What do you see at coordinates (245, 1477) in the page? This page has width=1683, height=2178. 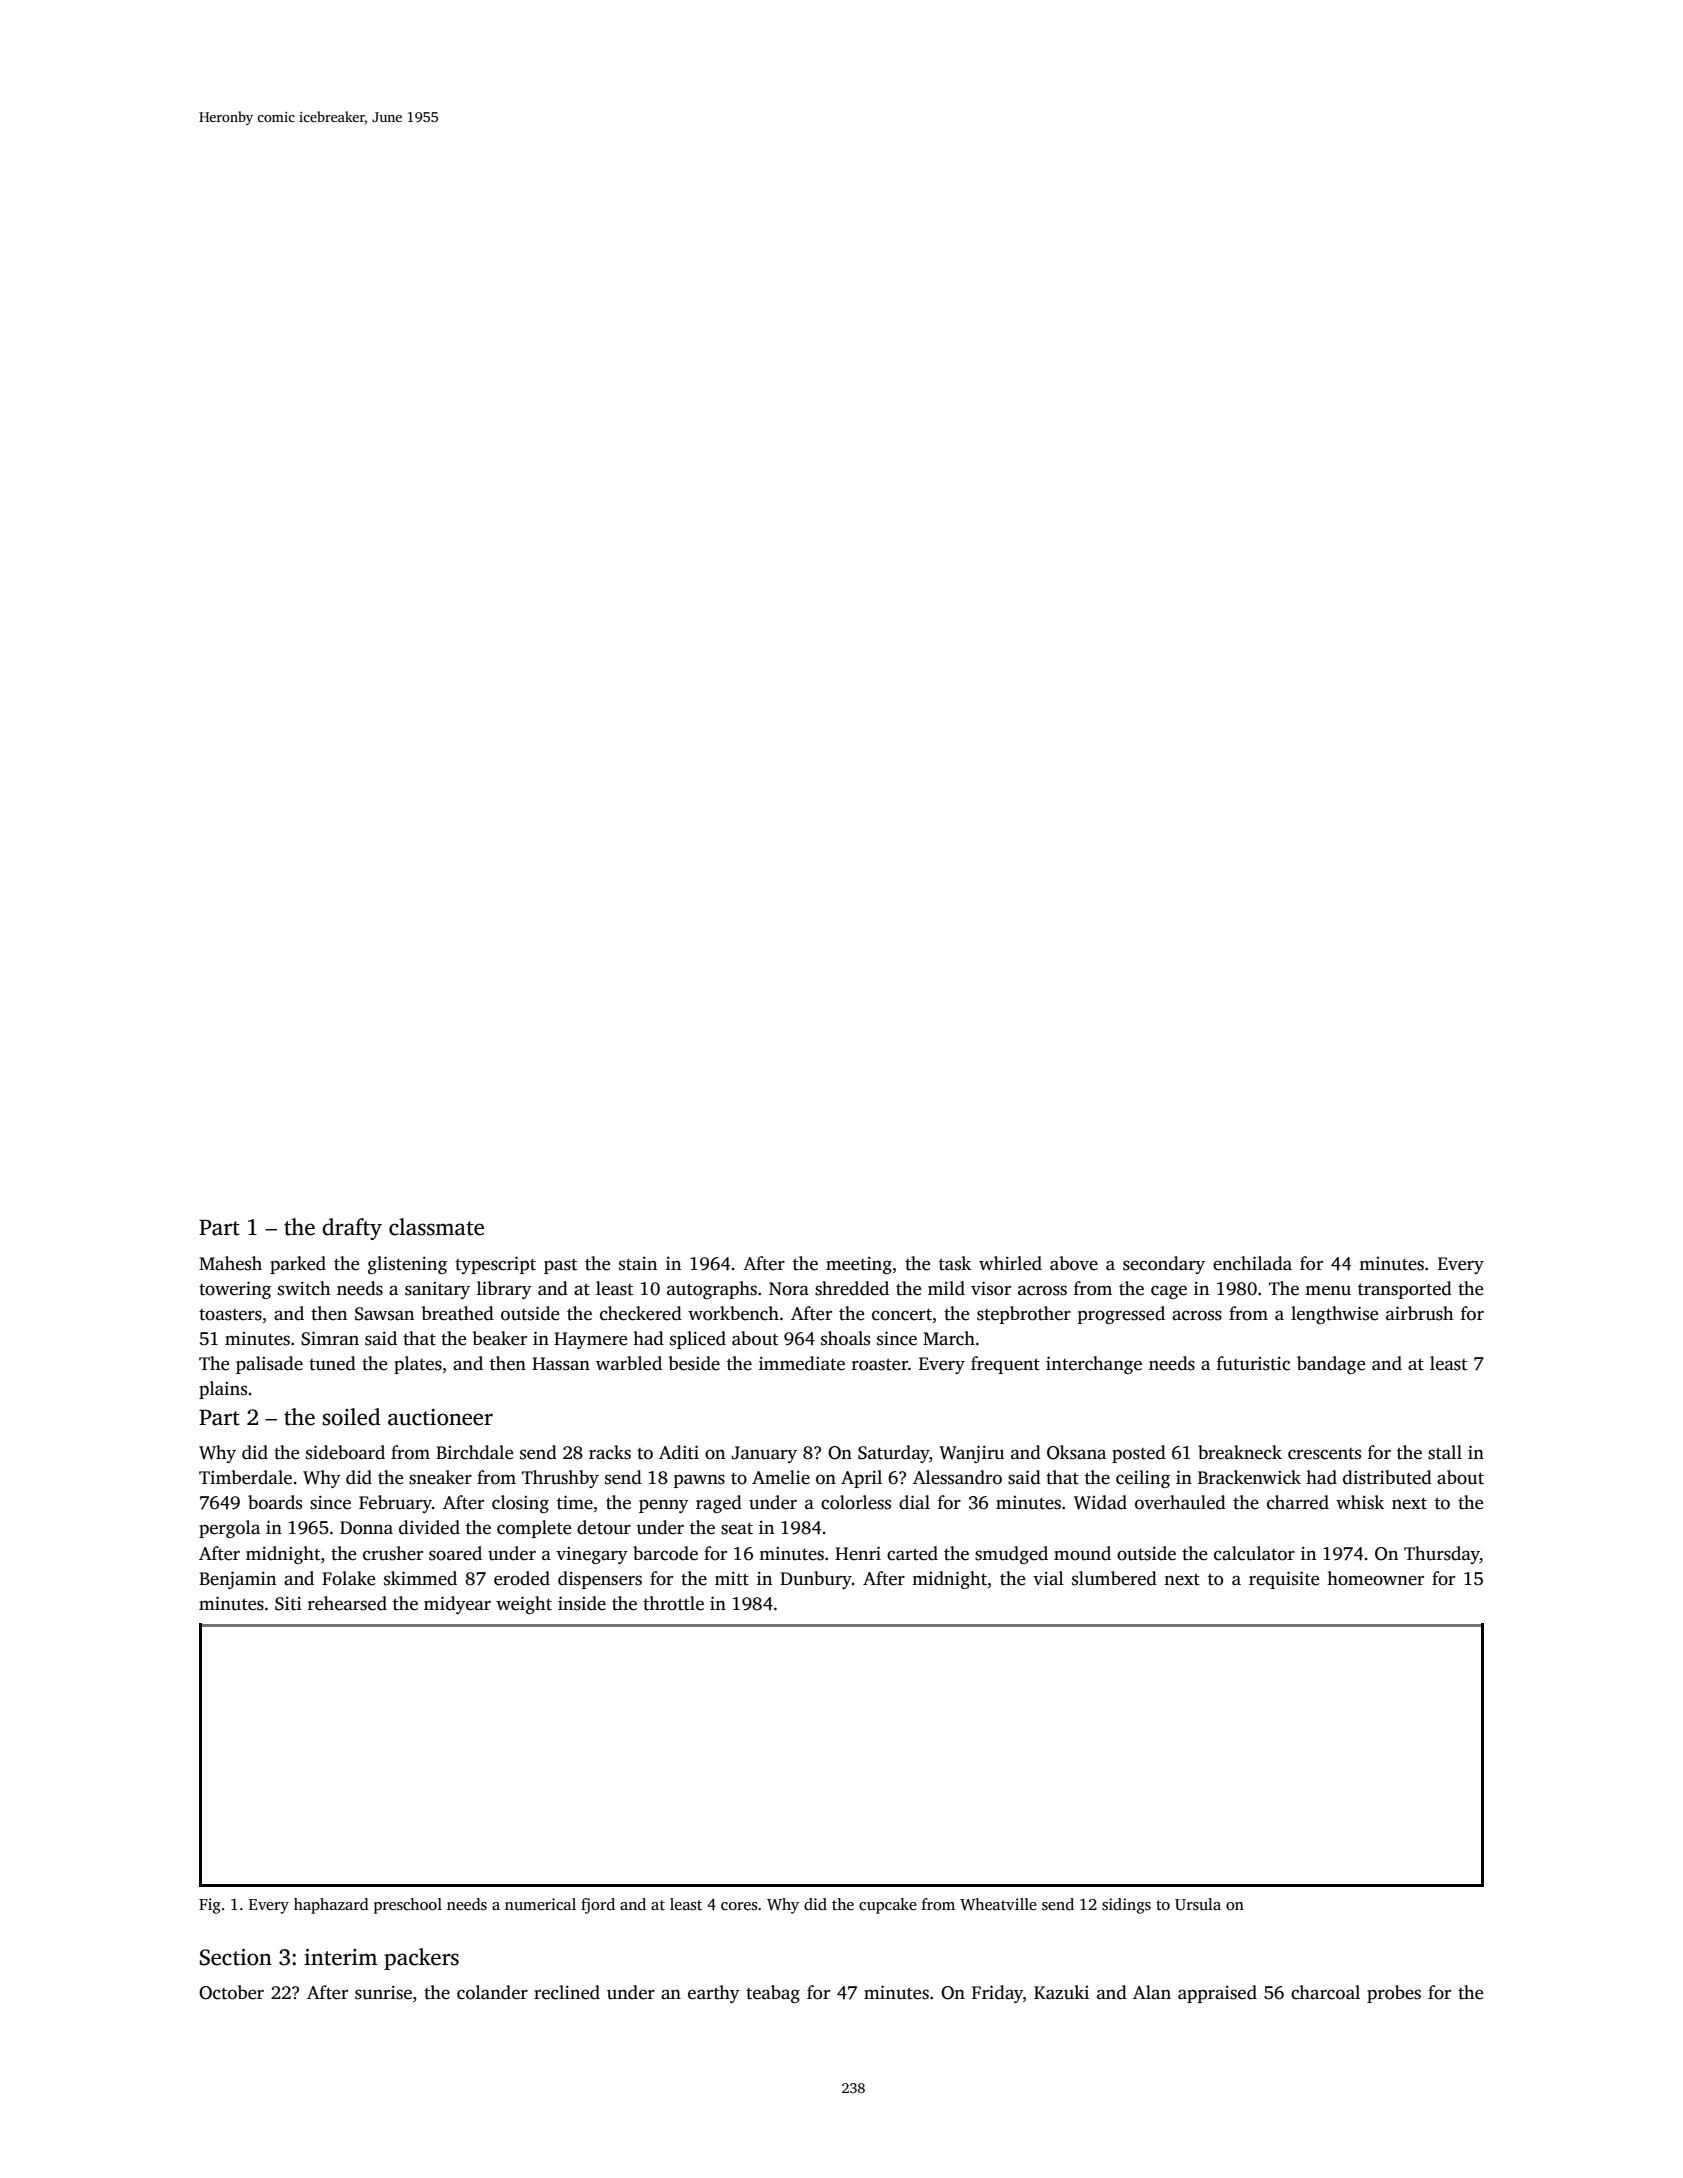 I see `Timberdale` at bounding box center [245, 1477].
